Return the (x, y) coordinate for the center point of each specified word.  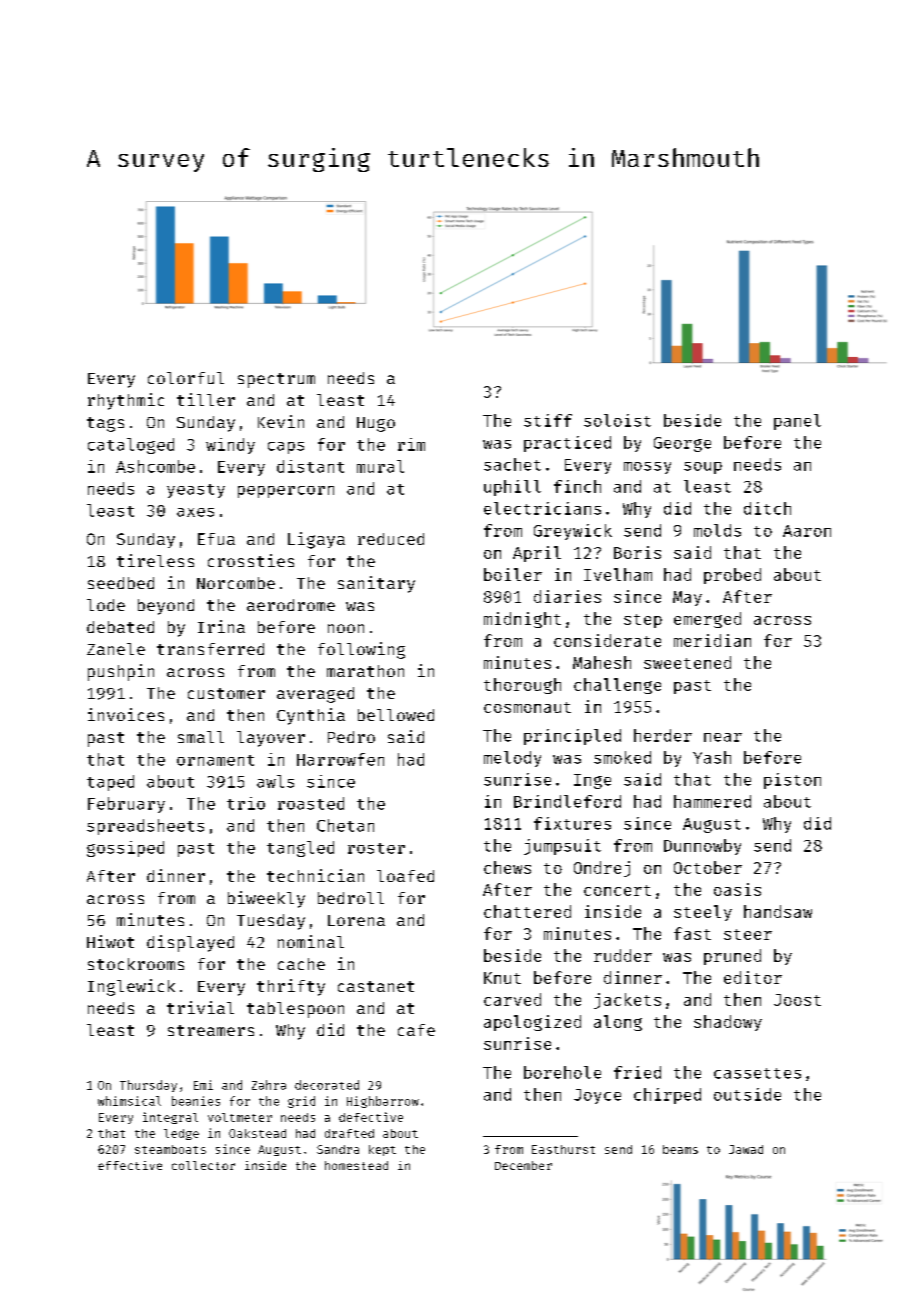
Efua (216, 539)
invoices (126, 714)
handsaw (778, 911)
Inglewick (131, 987)
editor (753, 977)
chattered (527, 911)
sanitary (376, 584)
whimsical (129, 1101)
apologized (532, 1023)
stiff (548, 420)
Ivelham (618, 574)
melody (512, 759)
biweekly (266, 899)
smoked (622, 757)
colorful (186, 378)
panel (797, 422)
